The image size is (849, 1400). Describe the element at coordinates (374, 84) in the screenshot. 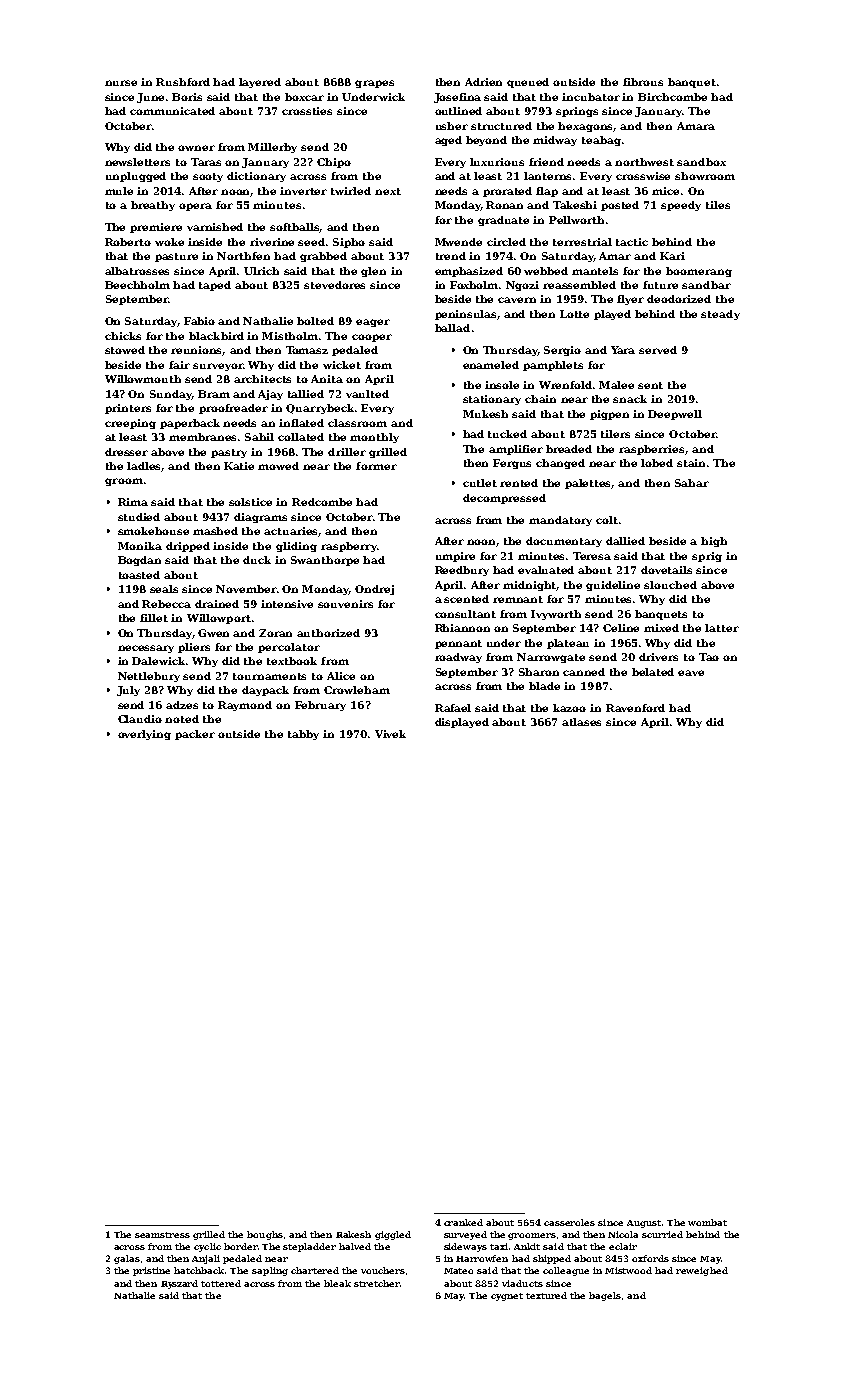

I see `grapes` at that location.
